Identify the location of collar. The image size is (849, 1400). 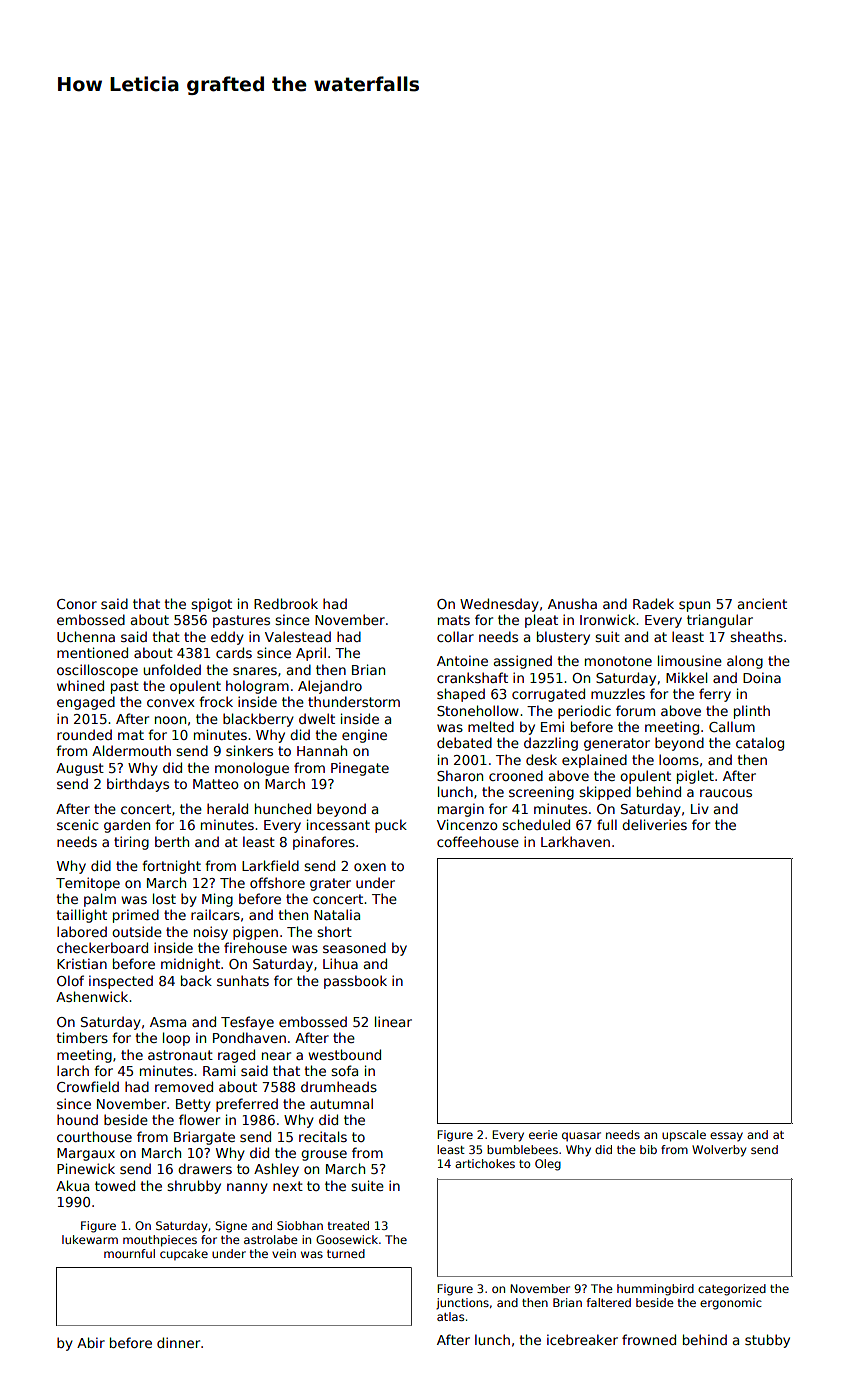
(455, 636).
